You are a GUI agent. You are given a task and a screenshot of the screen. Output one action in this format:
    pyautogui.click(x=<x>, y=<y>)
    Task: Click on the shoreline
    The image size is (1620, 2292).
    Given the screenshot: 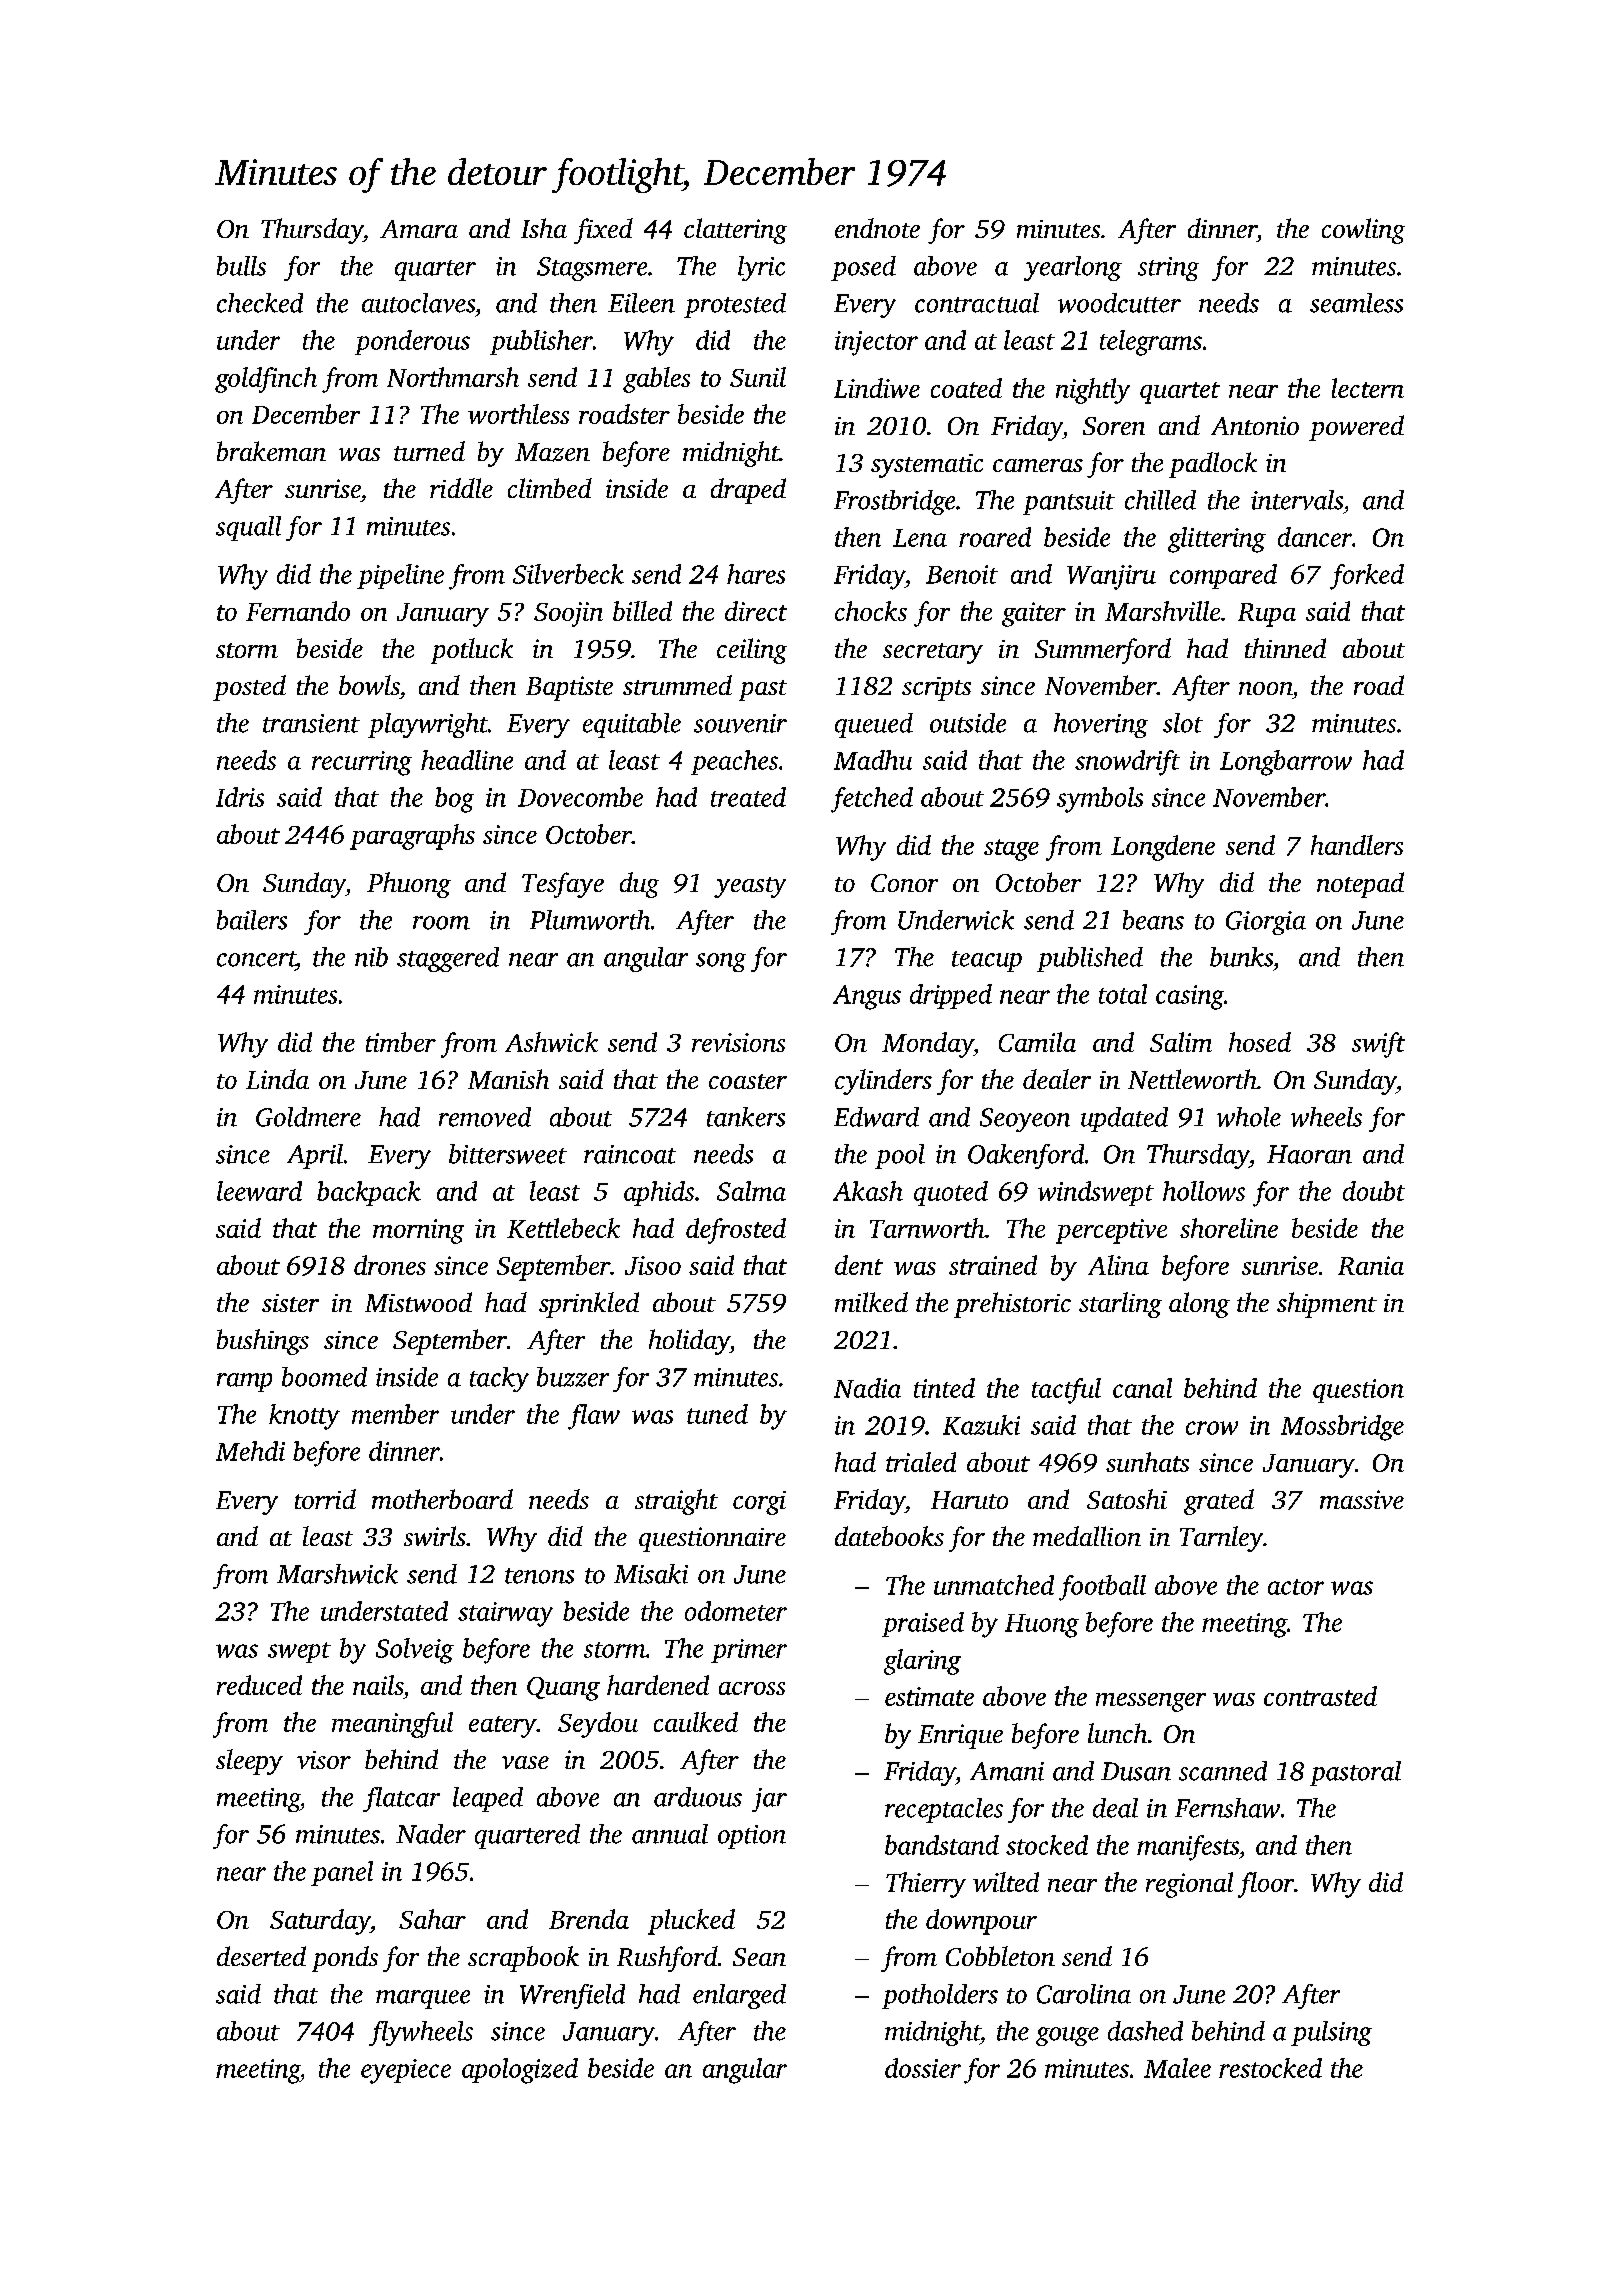 What is the action you would take?
    pyautogui.click(x=1229, y=1228)
